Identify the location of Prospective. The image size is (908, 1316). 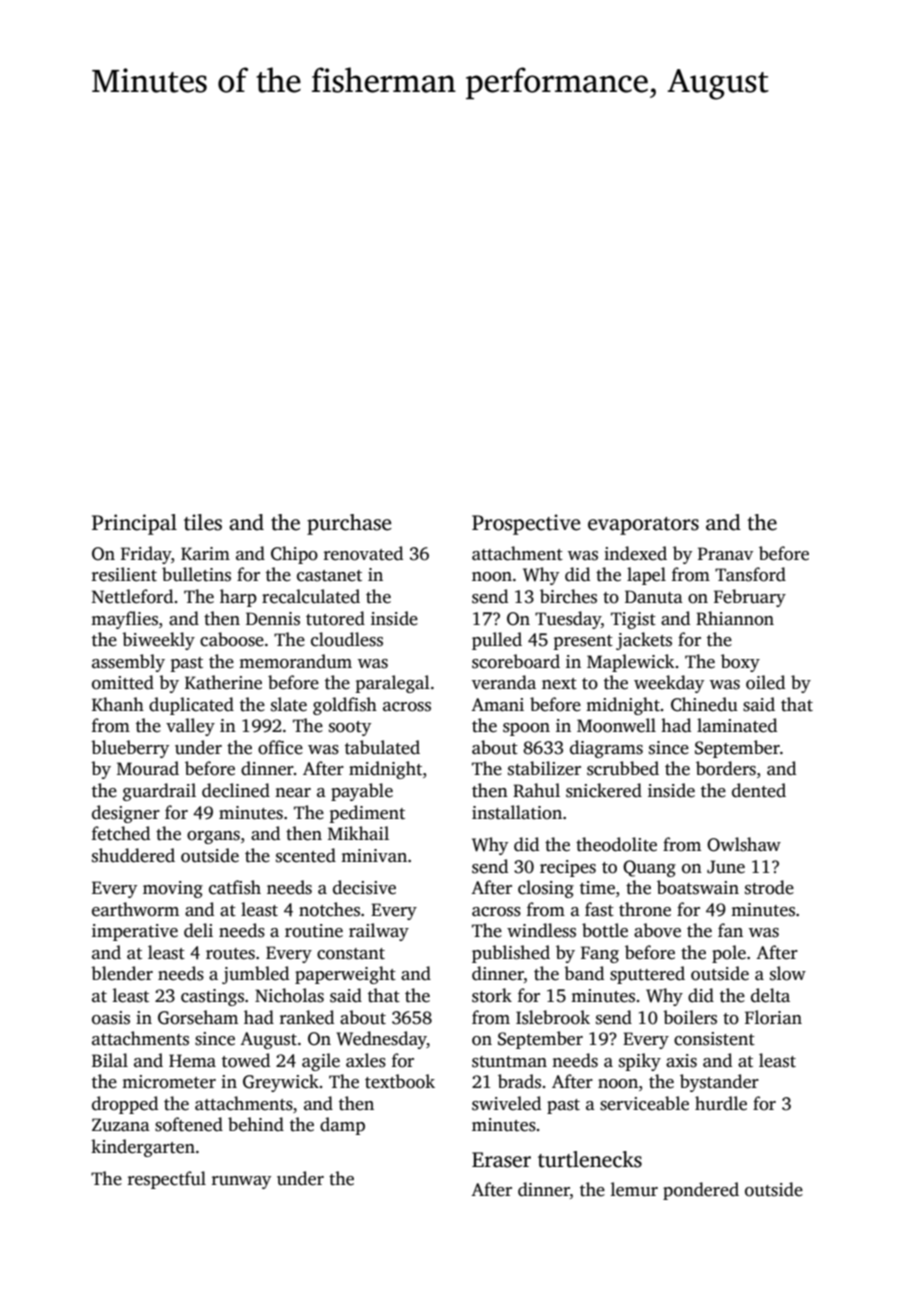
(526, 524).
